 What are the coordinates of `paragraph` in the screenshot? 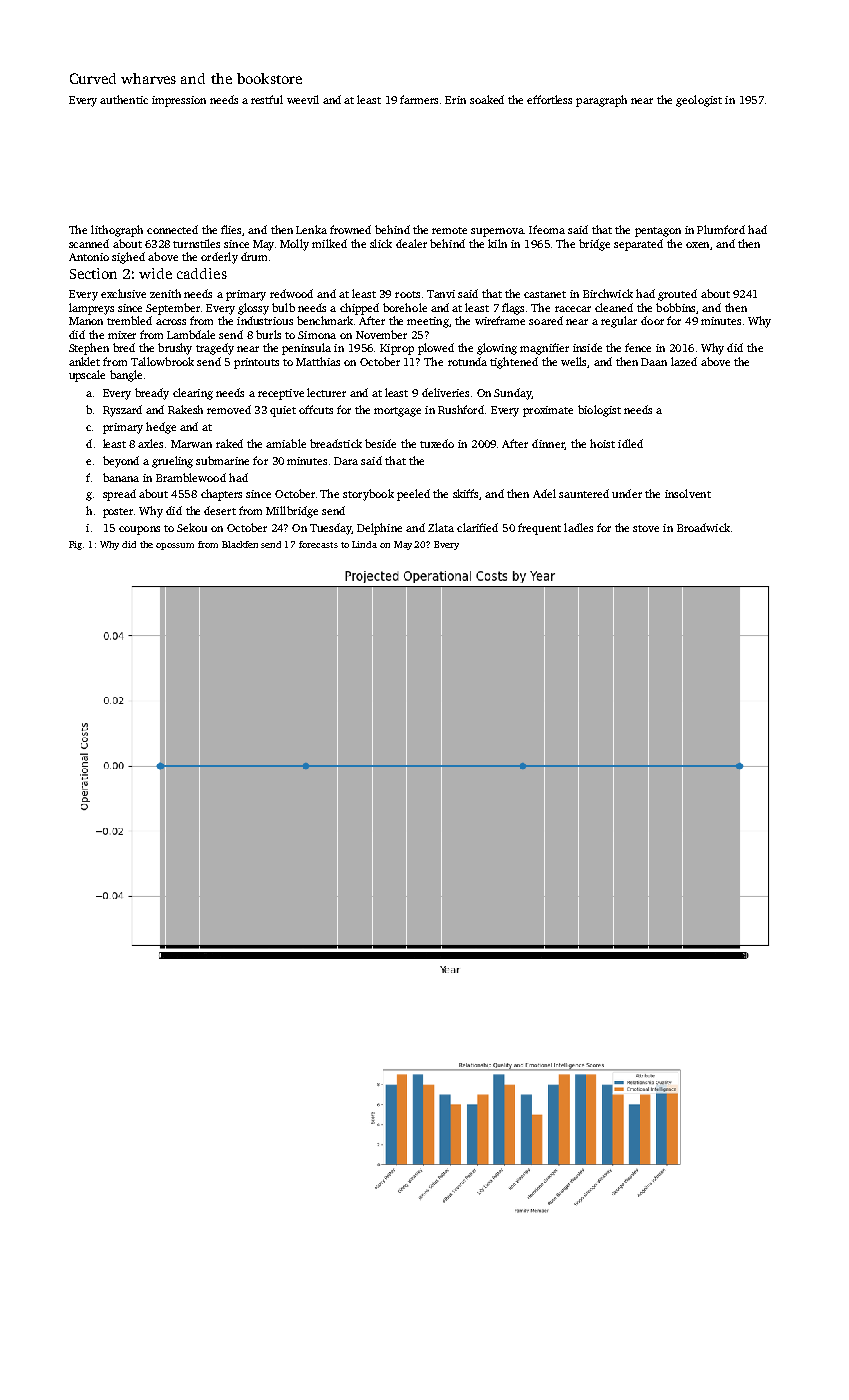 It's located at (601, 101).
